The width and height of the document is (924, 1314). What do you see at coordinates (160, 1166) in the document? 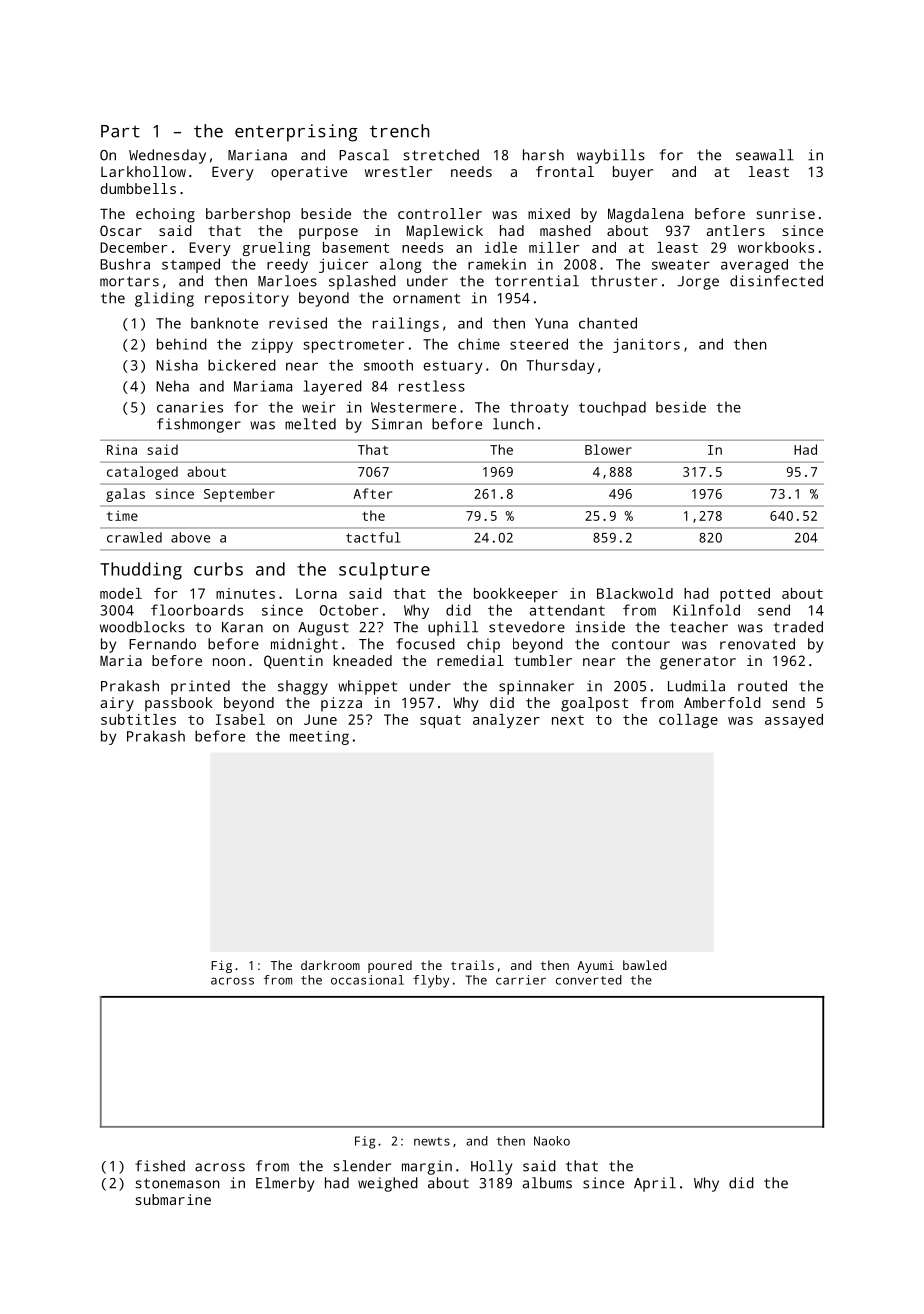
I see `fished` at bounding box center [160, 1166].
